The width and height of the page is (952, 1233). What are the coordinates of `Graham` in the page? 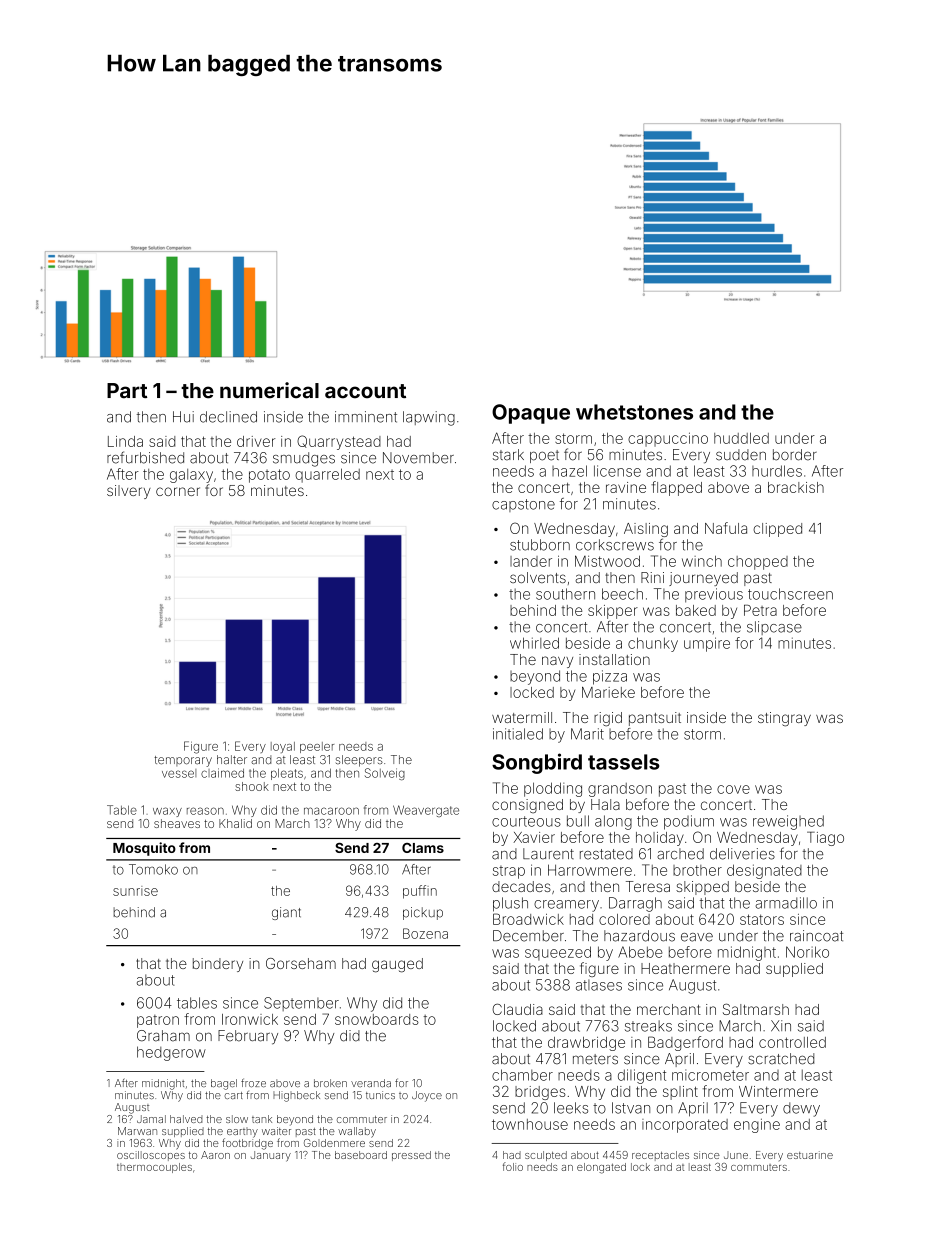 It's located at (163, 1036).
